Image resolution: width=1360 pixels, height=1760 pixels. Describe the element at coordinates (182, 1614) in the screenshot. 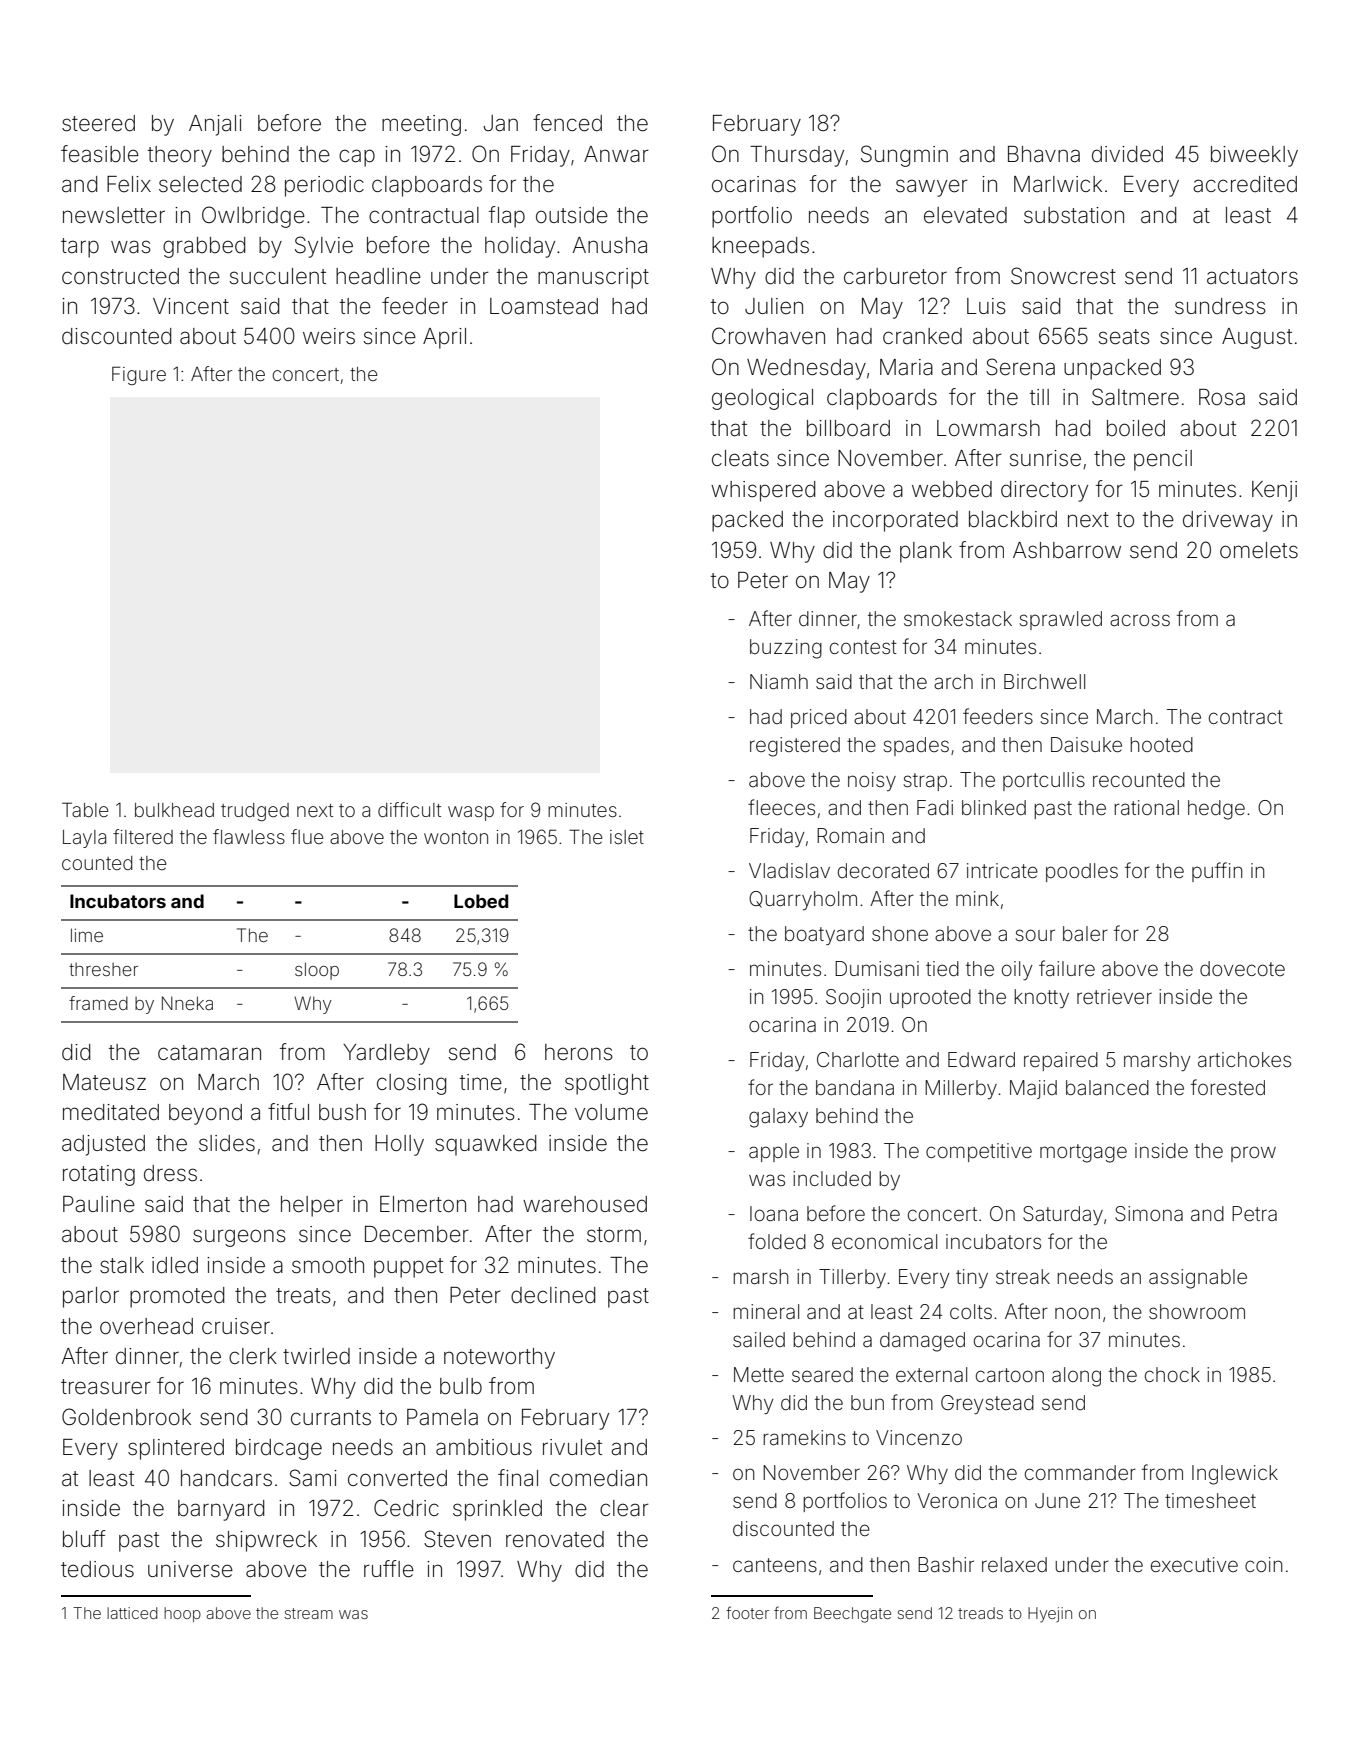

I see `hoop` at that location.
